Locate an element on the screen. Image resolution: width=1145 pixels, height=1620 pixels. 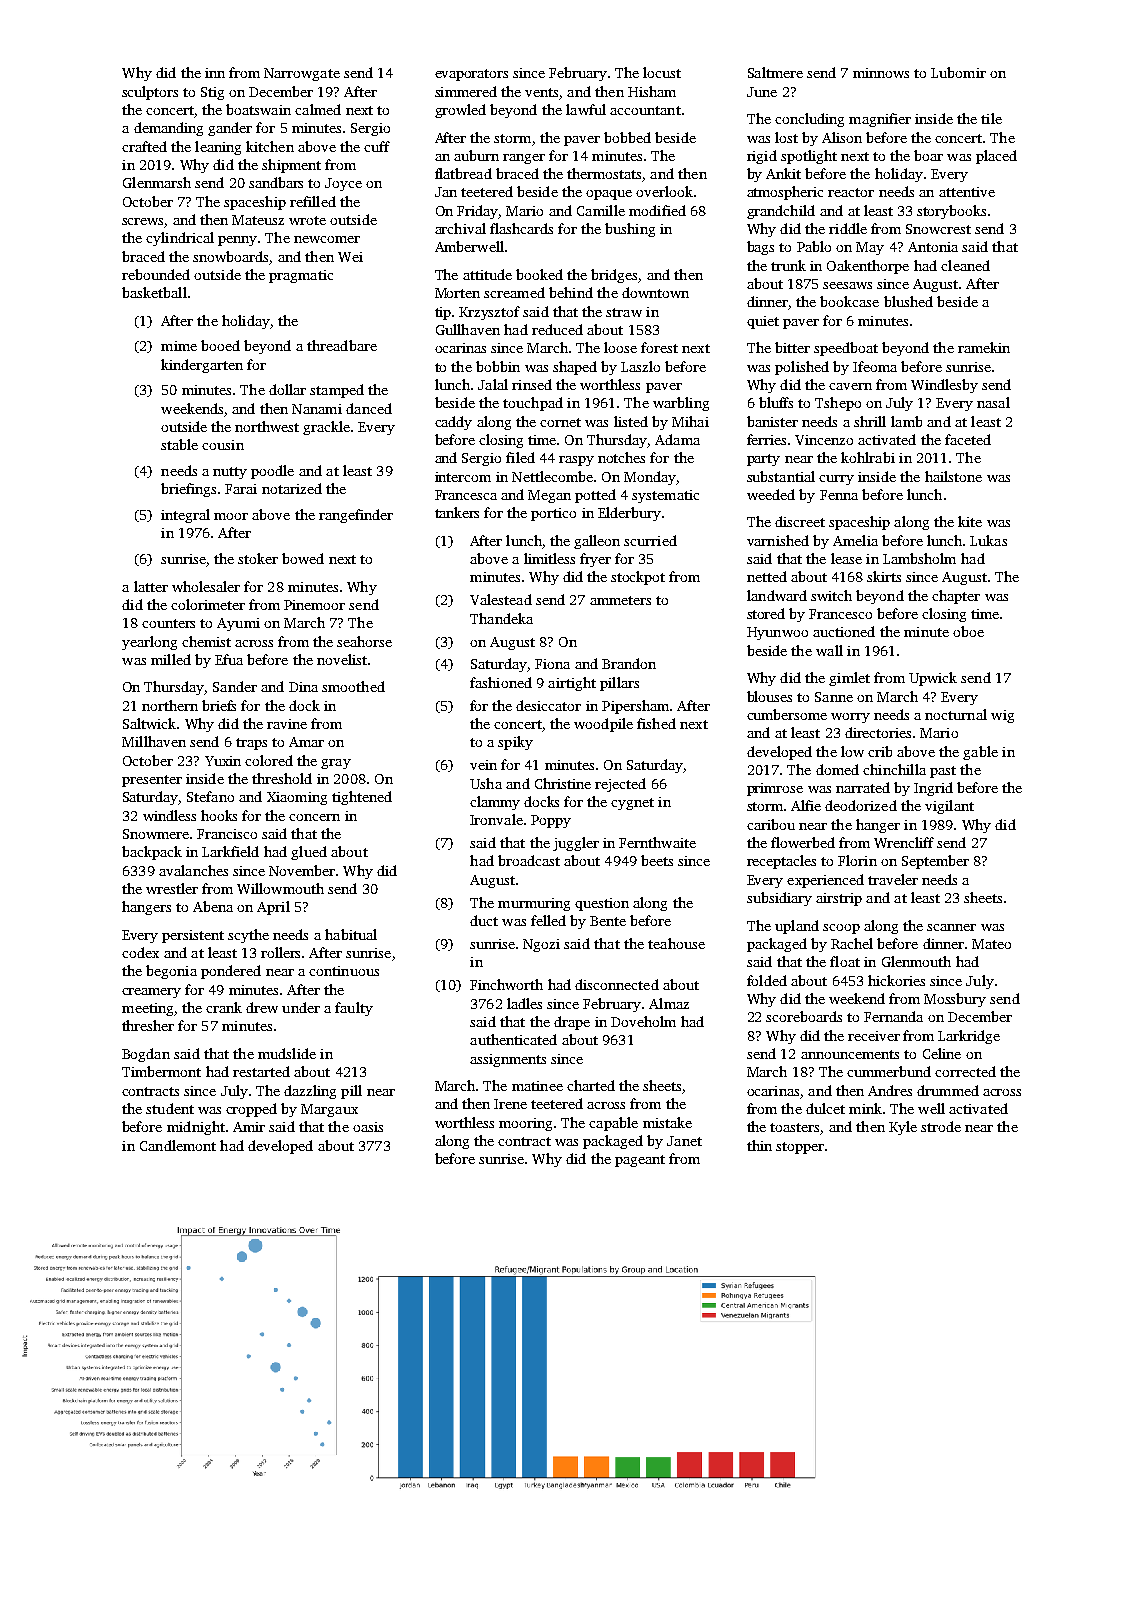
Candlemont is located at coordinates (178, 1145).
